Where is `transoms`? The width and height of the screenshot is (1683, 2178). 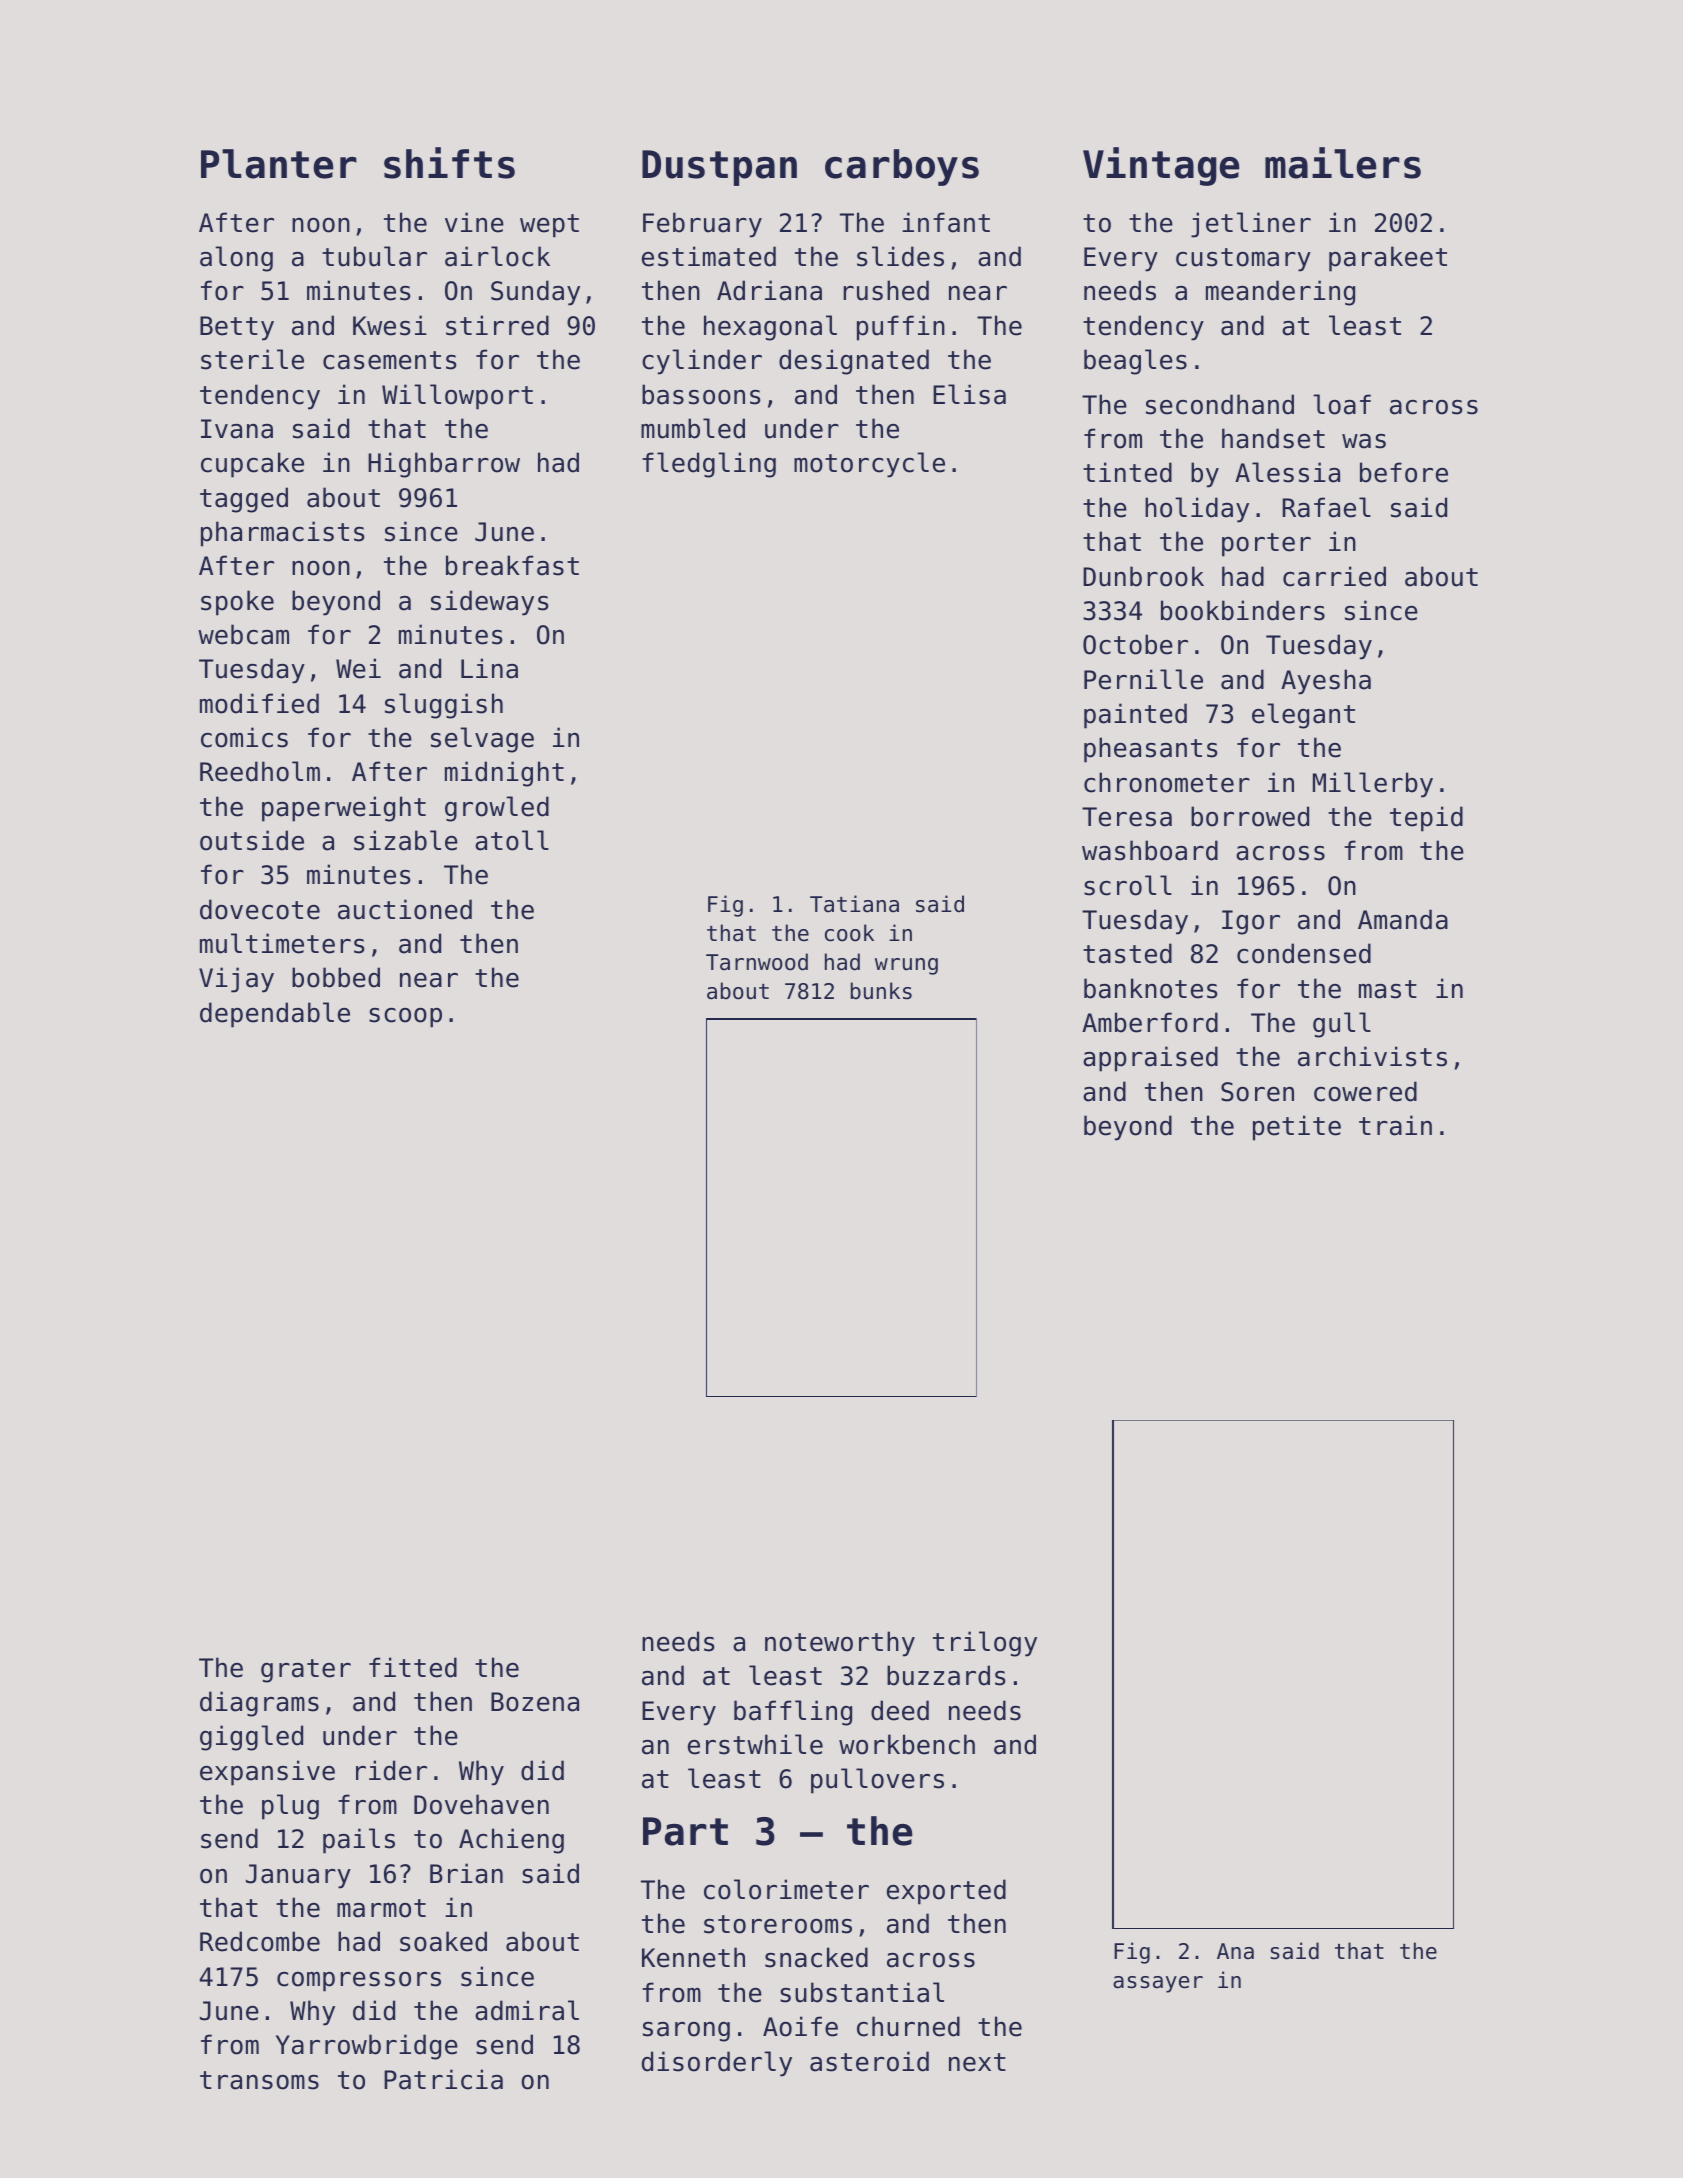 transoms is located at coordinates (259, 2080).
